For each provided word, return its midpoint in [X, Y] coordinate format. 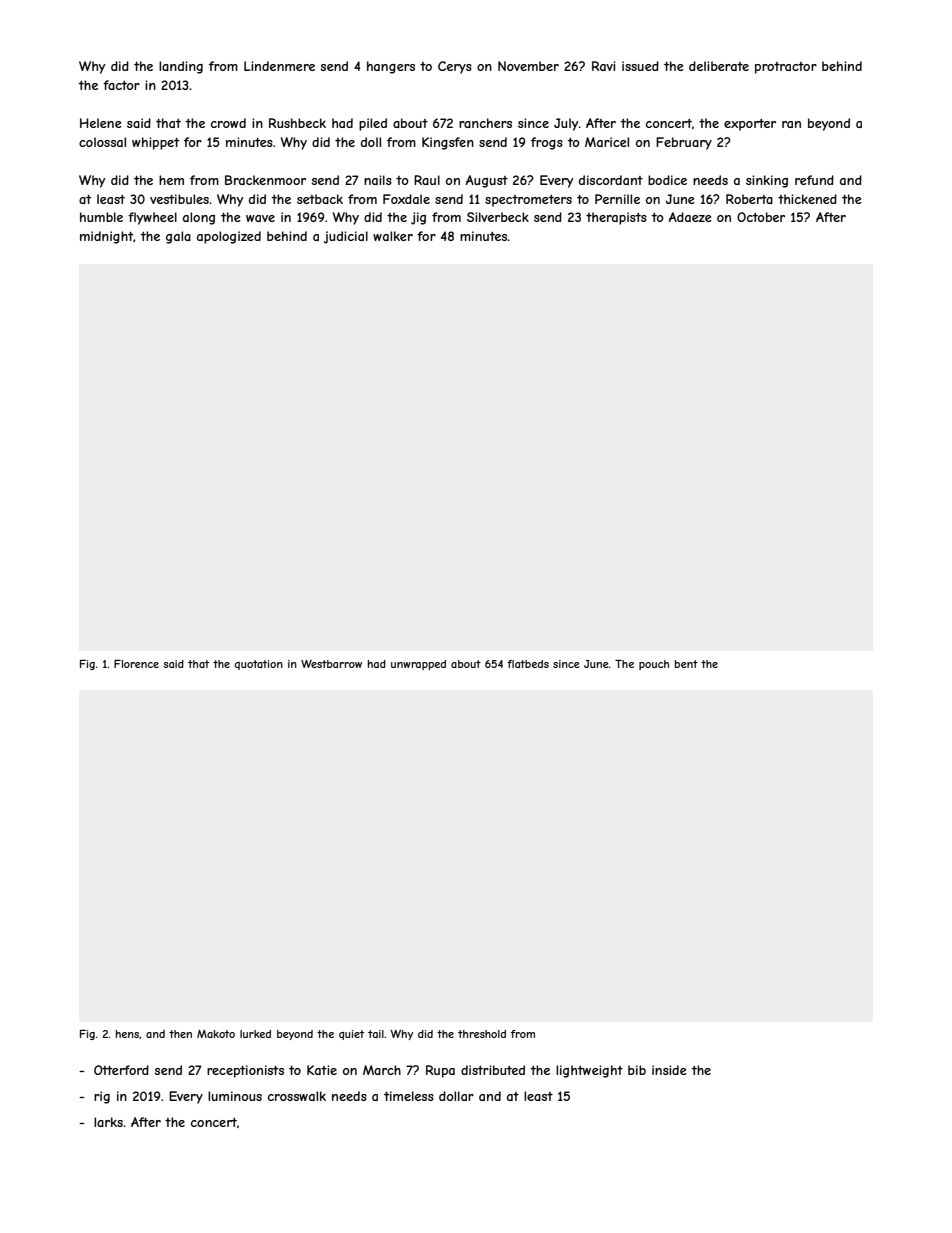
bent [686, 664]
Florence [136, 664]
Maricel [607, 142]
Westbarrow [331, 664]
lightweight [589, 1071]
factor [121, 85]
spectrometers [528, 201]
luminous [235, 1096]
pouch [654, 665]
